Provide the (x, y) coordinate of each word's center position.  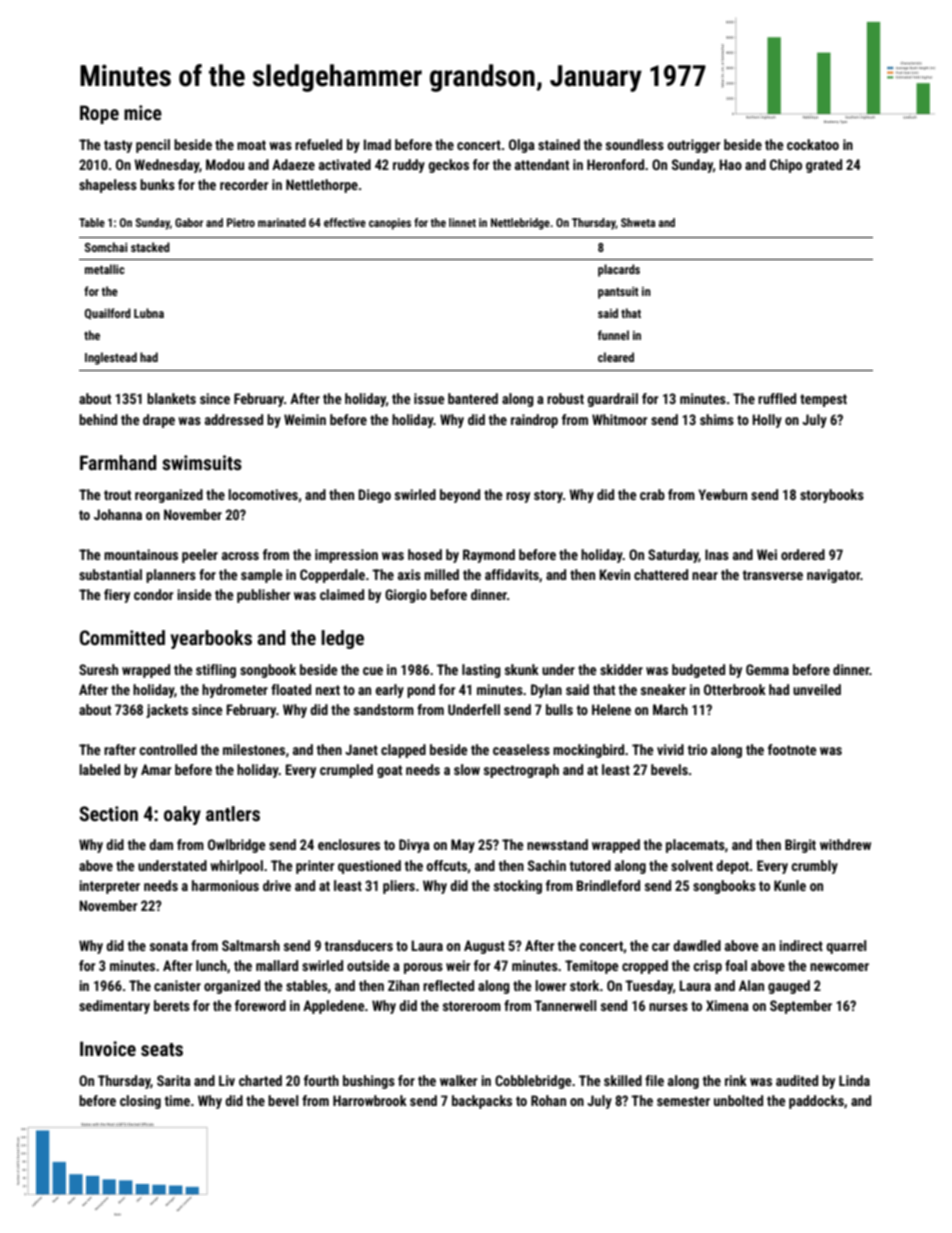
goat (389, 771)
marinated (282, 222)
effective (345, 222)
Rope (99, 114)
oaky (182, 815)
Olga (522, 146)
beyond (460, 496)
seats (162, 1049)
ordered (803, 554)
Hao (730, 164)
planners (171, 576)
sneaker (663, 689)
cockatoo (813, 144)
